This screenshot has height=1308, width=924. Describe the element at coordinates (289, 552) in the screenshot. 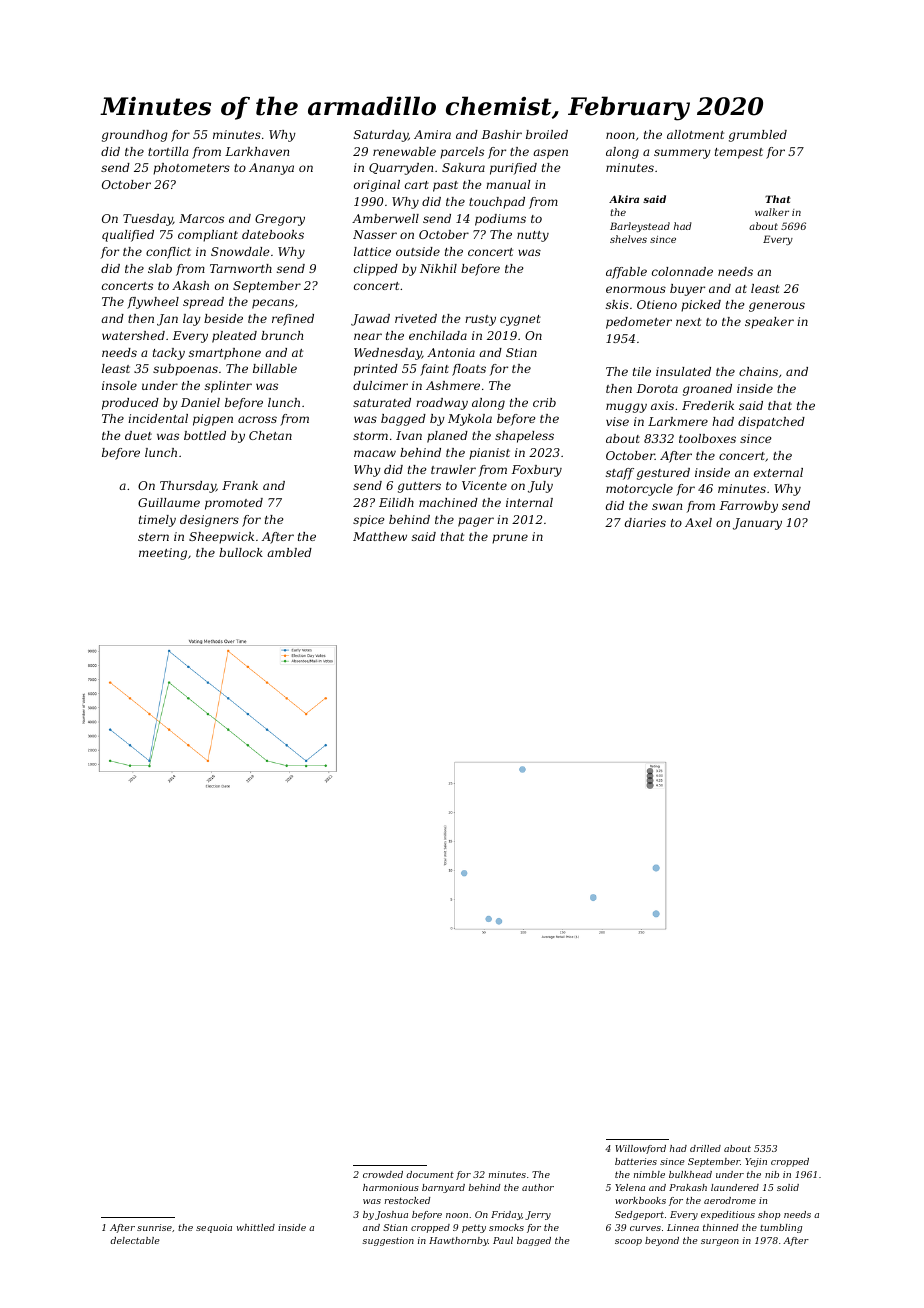

I see `ambled` at that location.
